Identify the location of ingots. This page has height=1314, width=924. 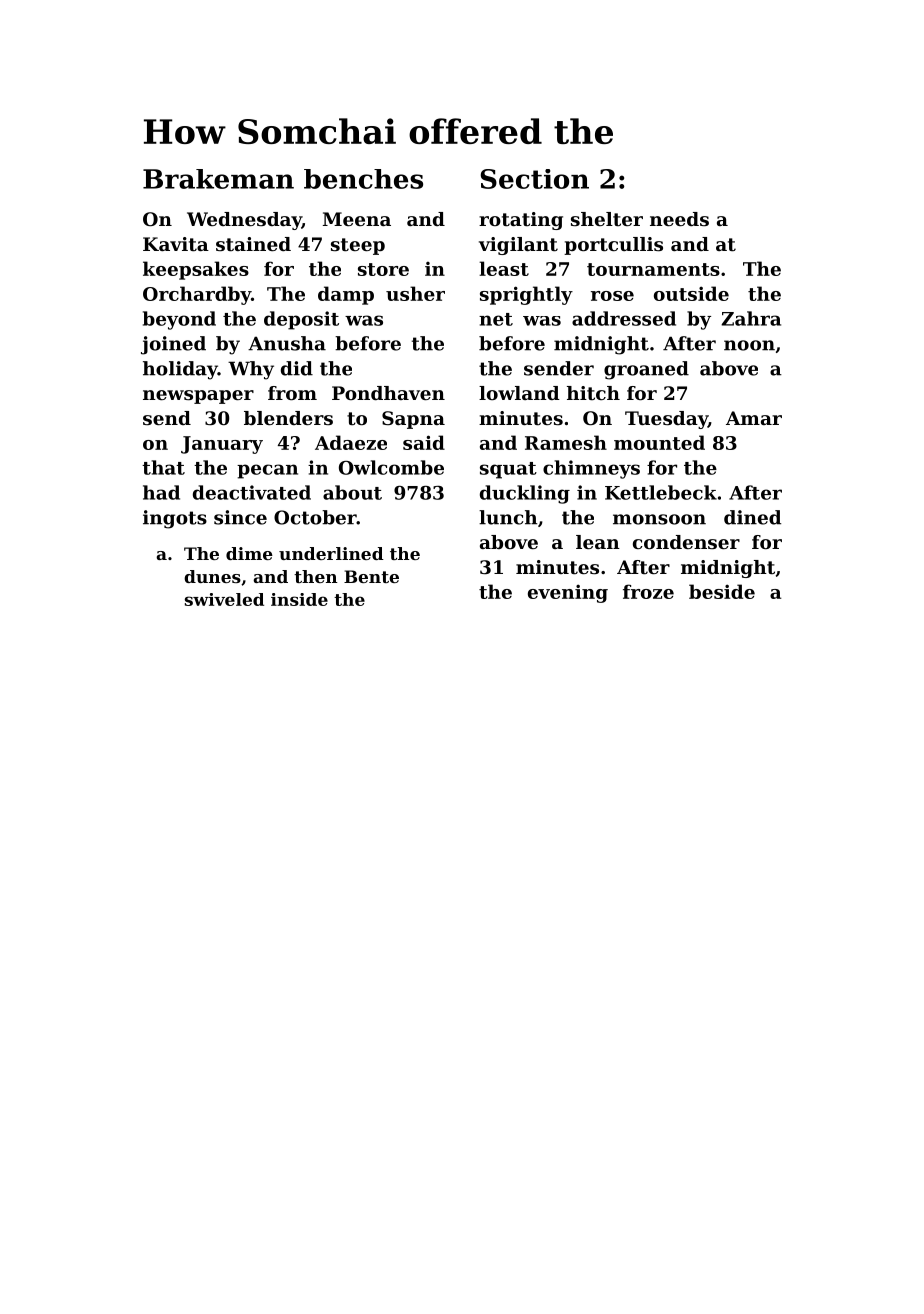
(175, 519).
